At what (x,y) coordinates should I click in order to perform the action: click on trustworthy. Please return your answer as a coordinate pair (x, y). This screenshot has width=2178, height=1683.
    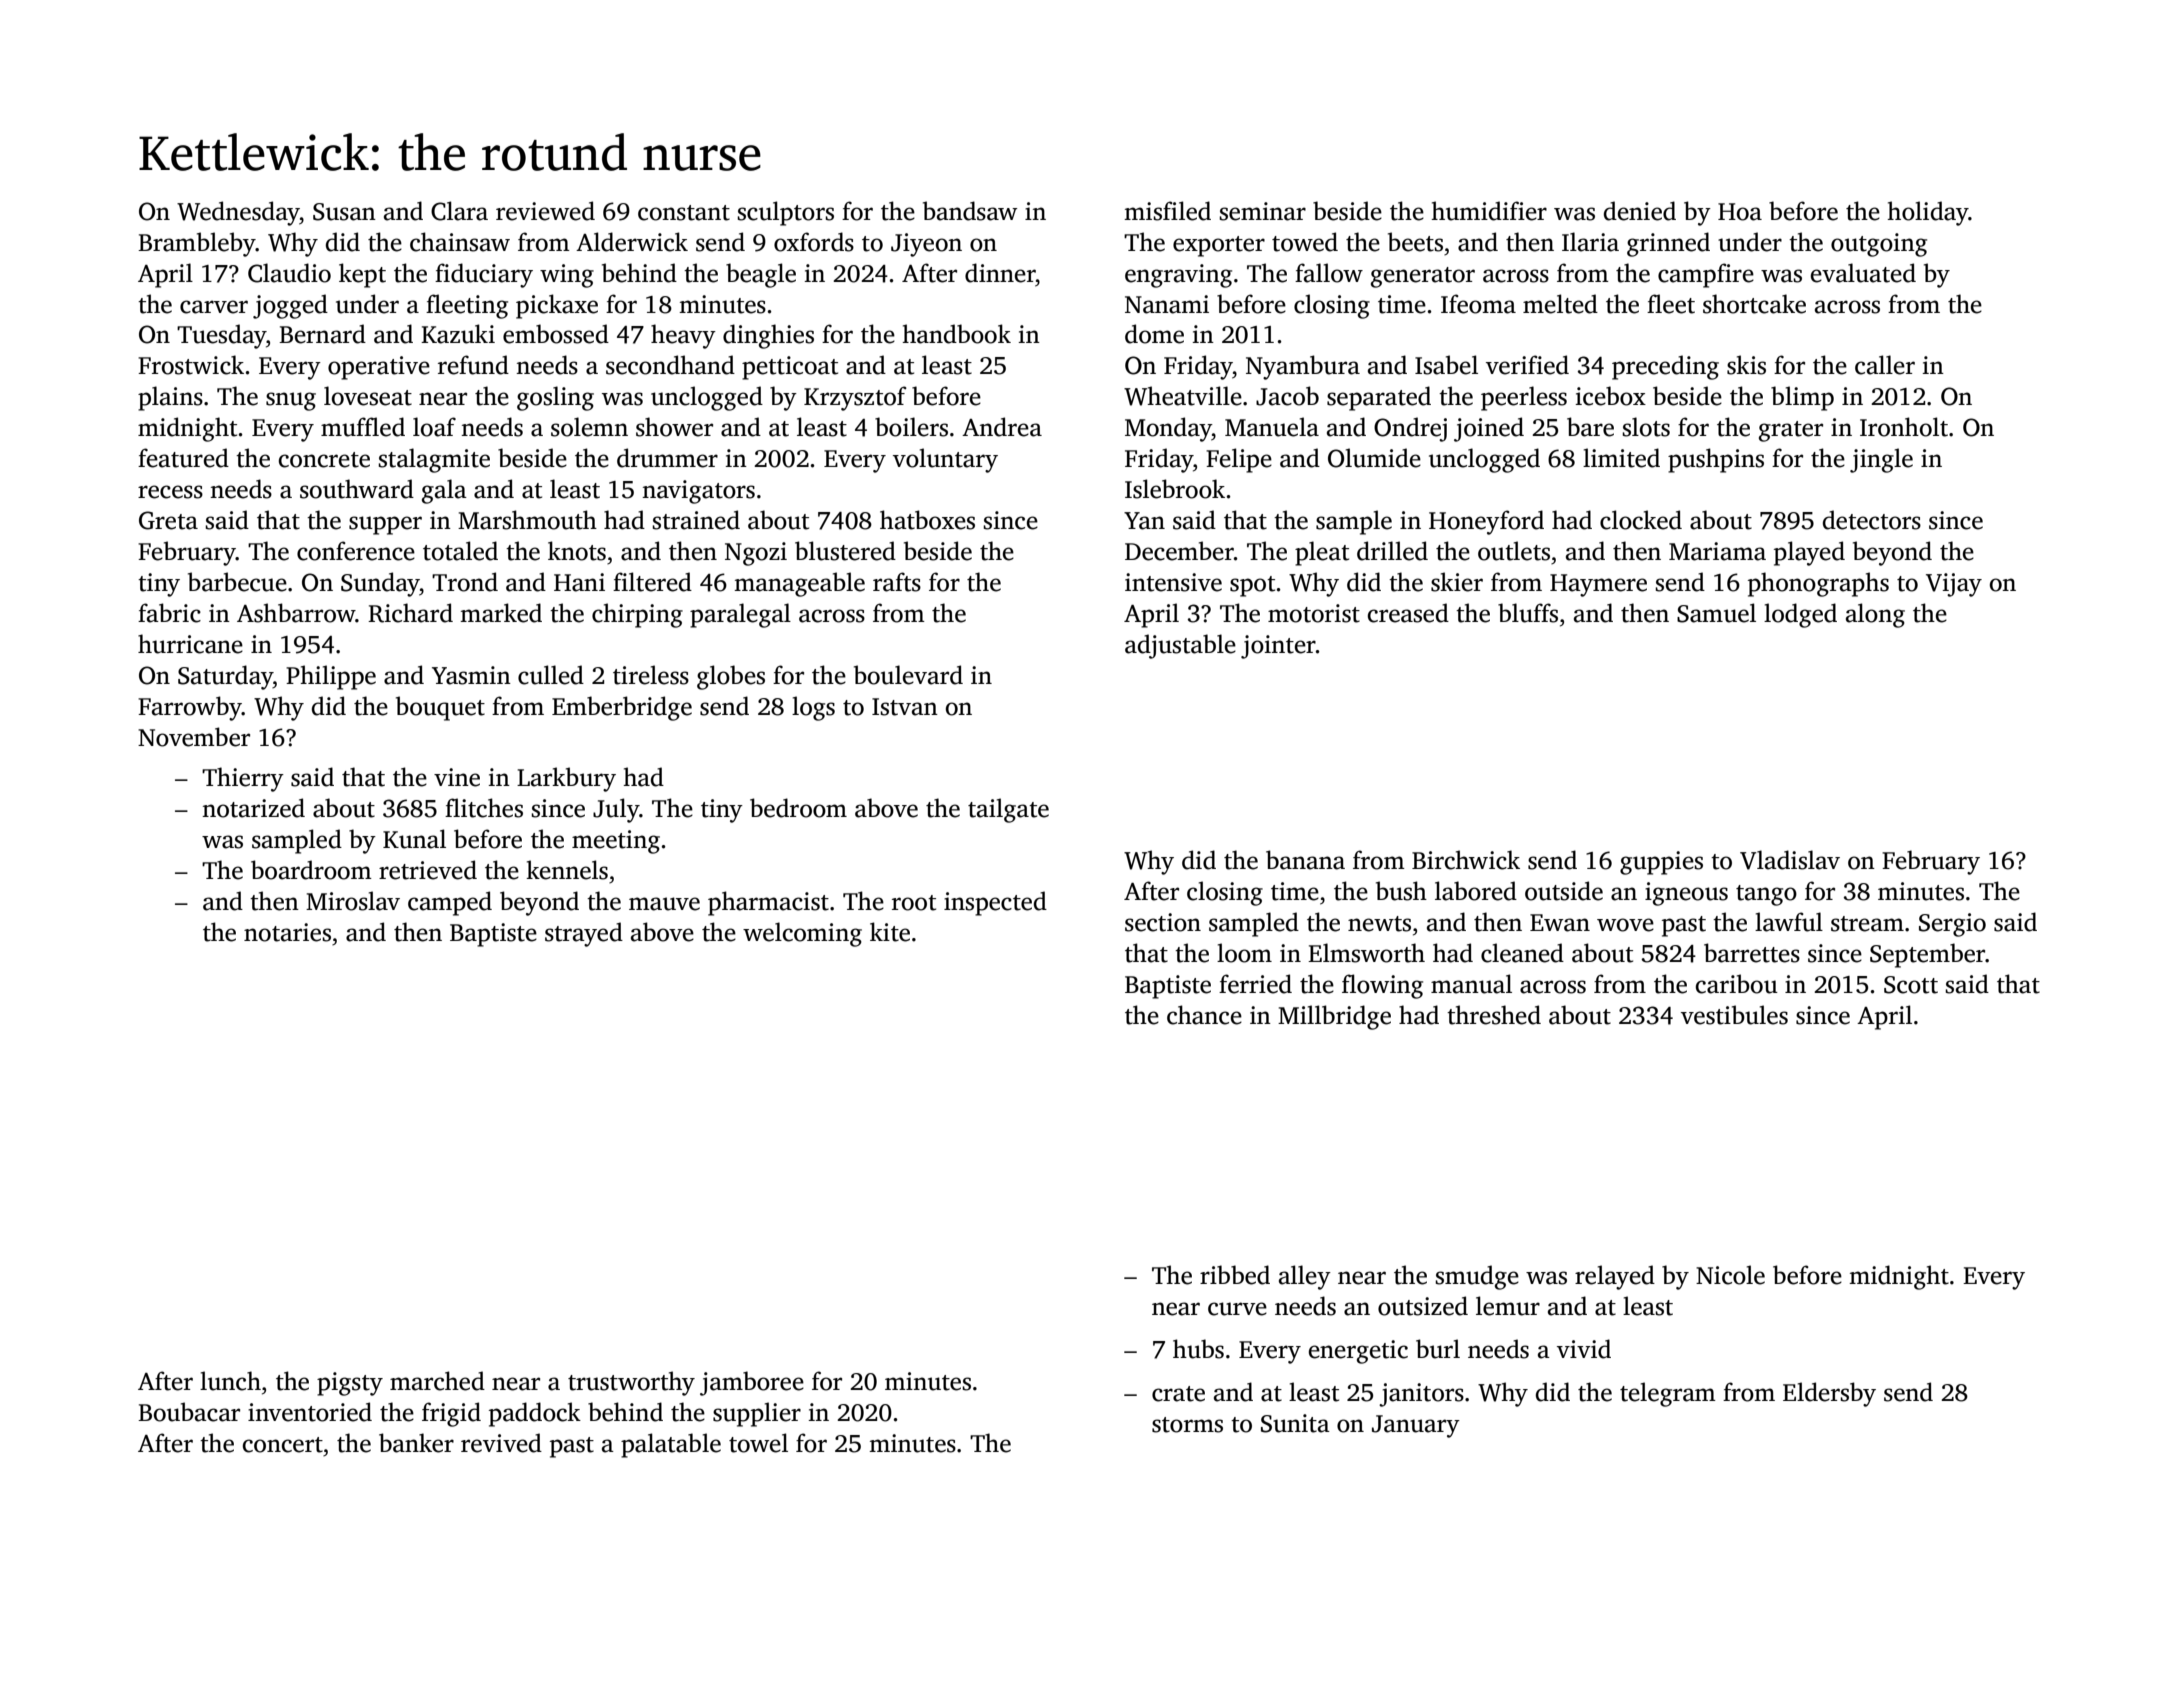
    Looking at the image, I should click on (631, 1383).
